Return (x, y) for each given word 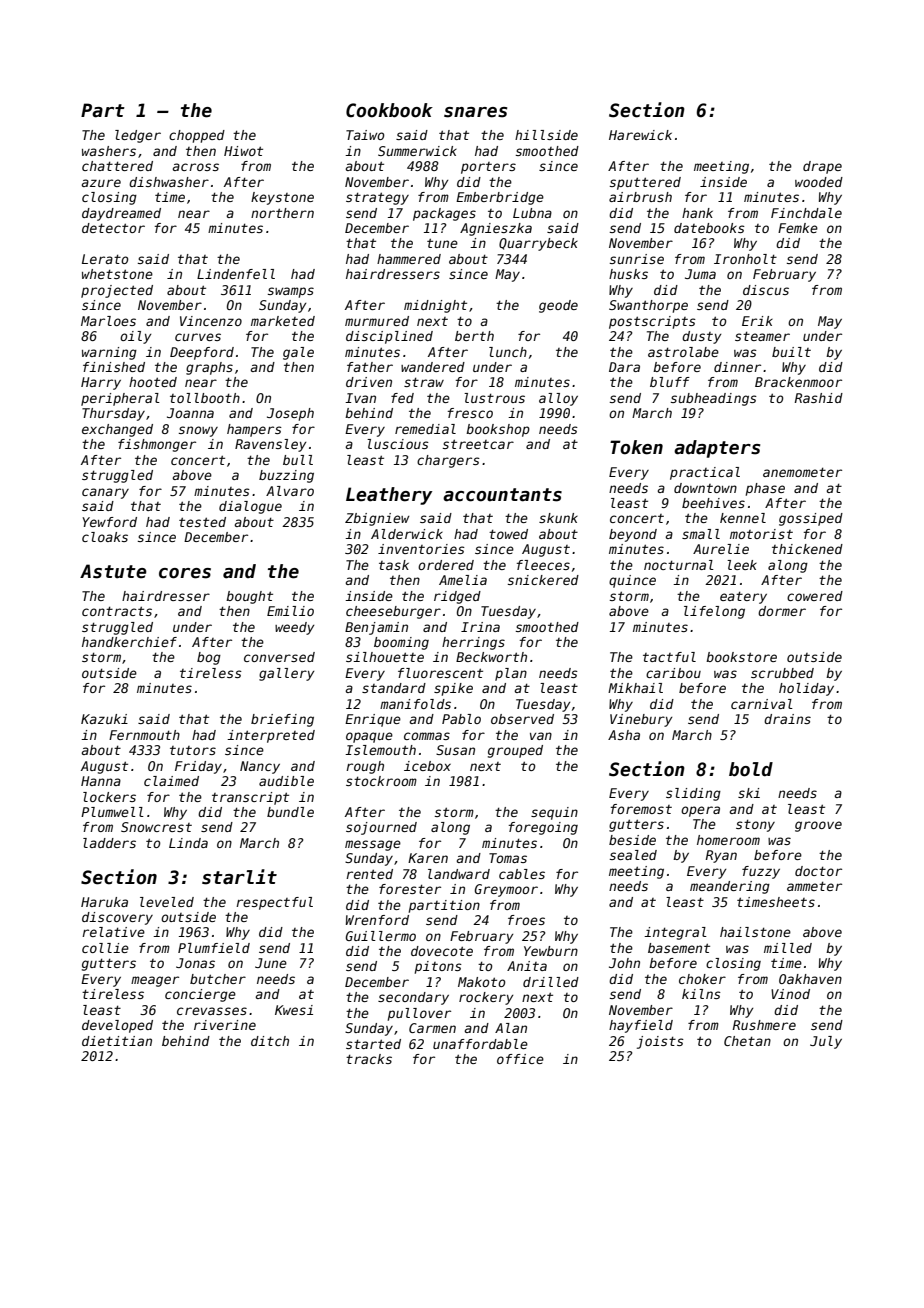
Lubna (532, 213)
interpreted (271, 736)
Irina (480, 627)
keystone (282, 198)
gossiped (811, 519)
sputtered (645, 183)
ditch (270, 1041)
